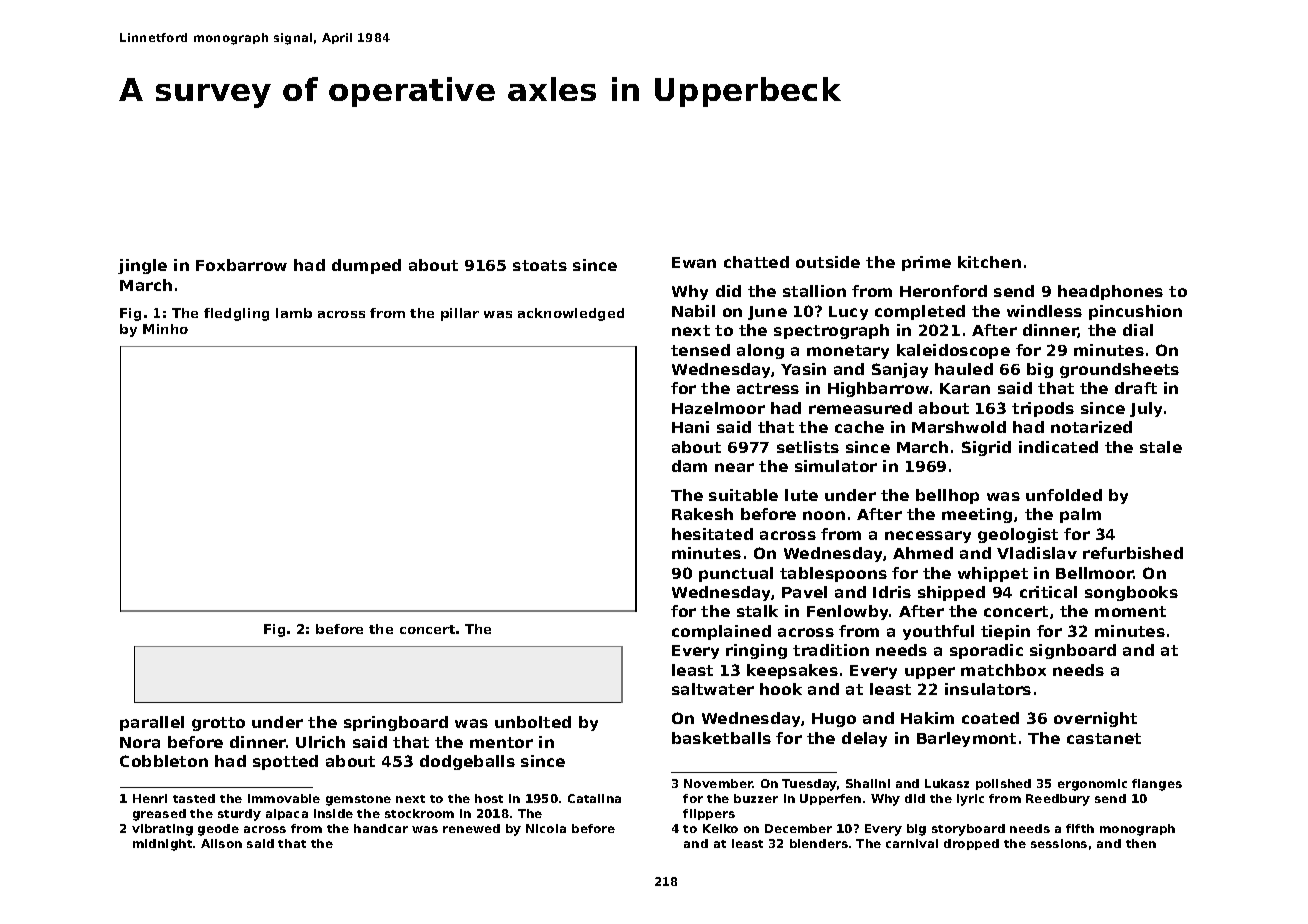  What do you see at coordinates (165, 329) in the screenshot?
I see `Minho` at bounding box center [165, 329].
